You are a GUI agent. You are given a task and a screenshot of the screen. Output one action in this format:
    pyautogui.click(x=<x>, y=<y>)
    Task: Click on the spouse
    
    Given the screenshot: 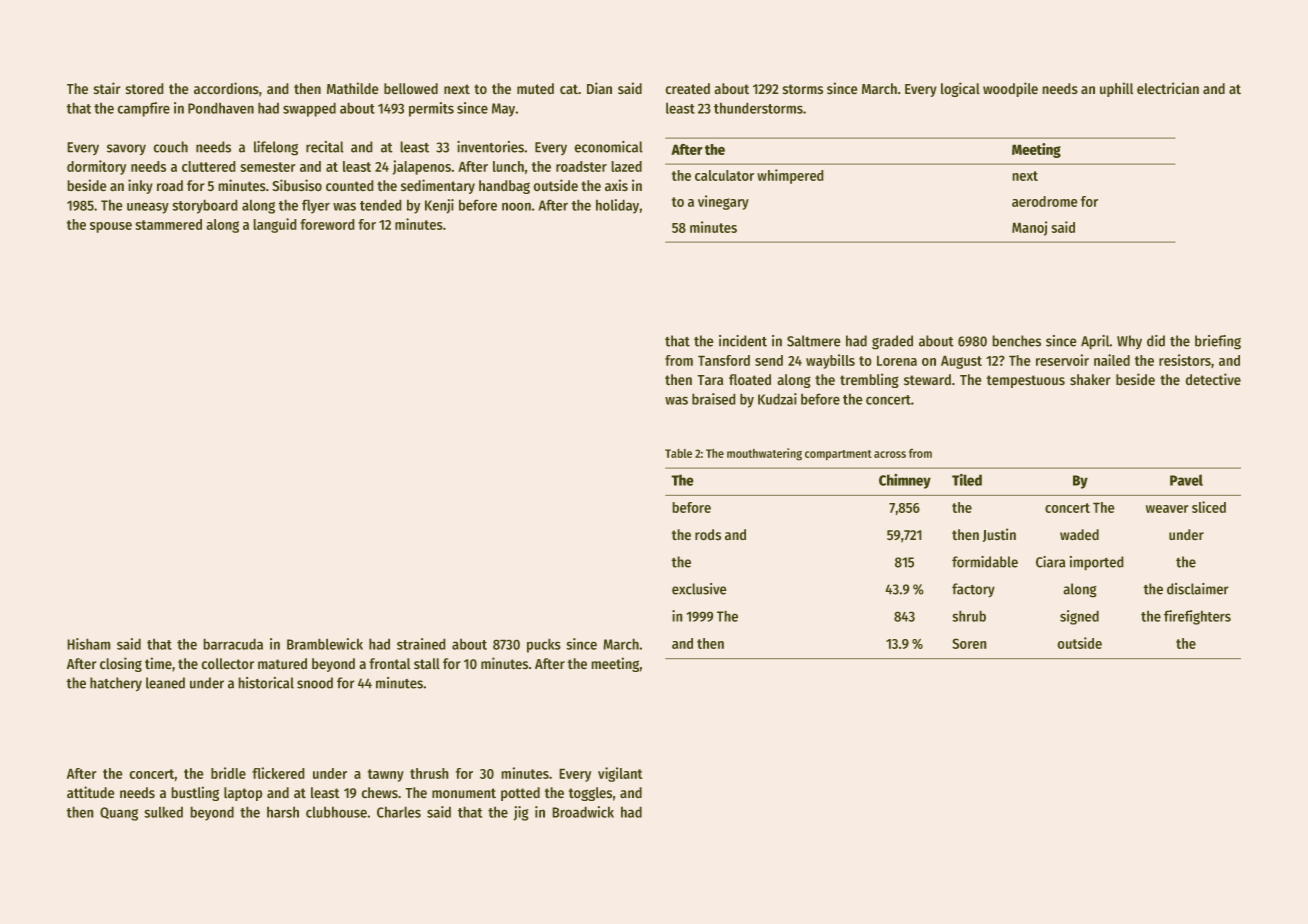 What is the action you would take?
    pyautogui.click(x=111, y=227)
